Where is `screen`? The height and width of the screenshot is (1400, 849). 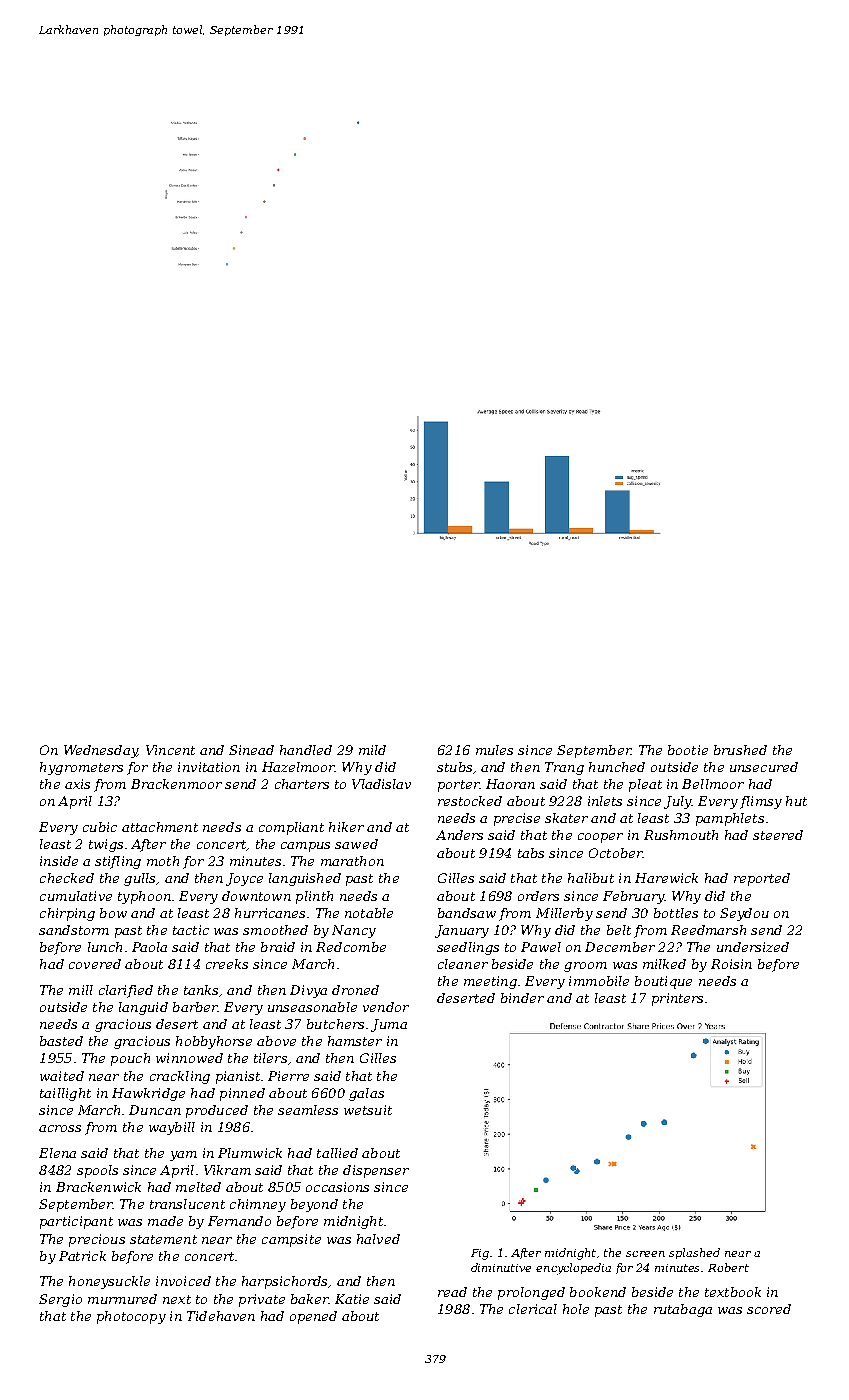
screen is located at coordinates (645, 1254).
